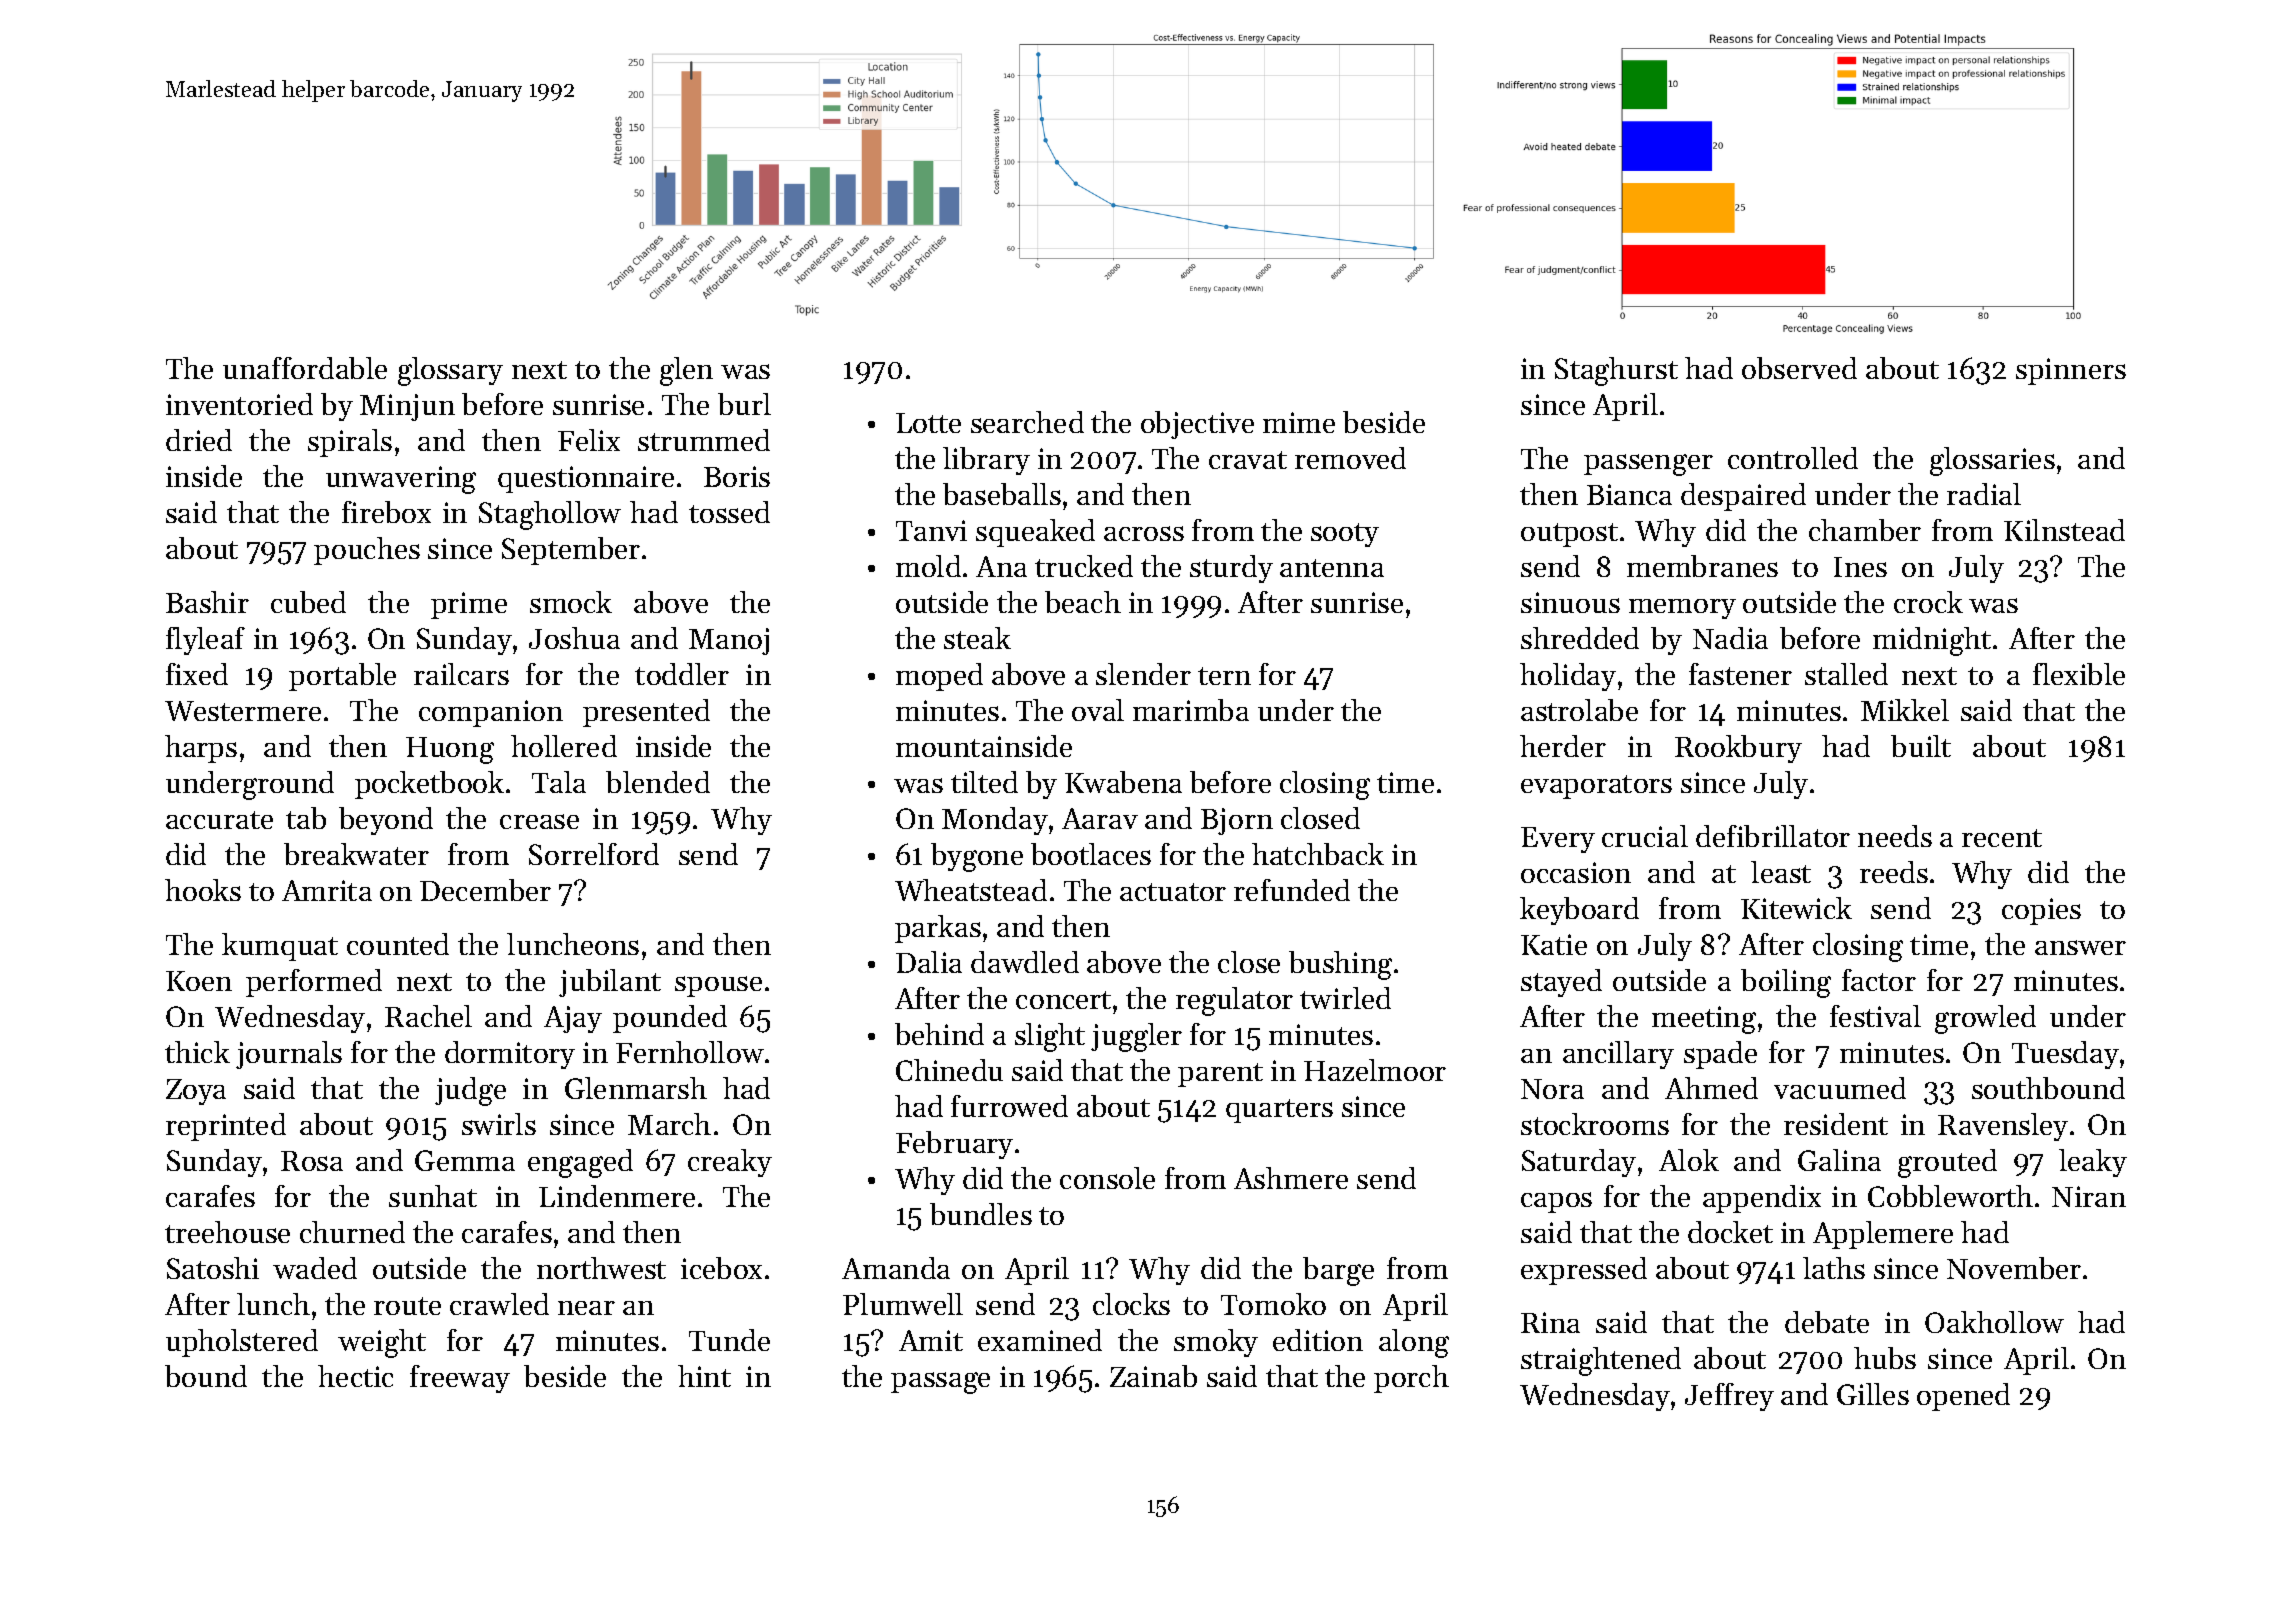  What do you see at coordinates (450, 371) in the screenshot?
I see `glossary` at bounding box center [450, 371].
